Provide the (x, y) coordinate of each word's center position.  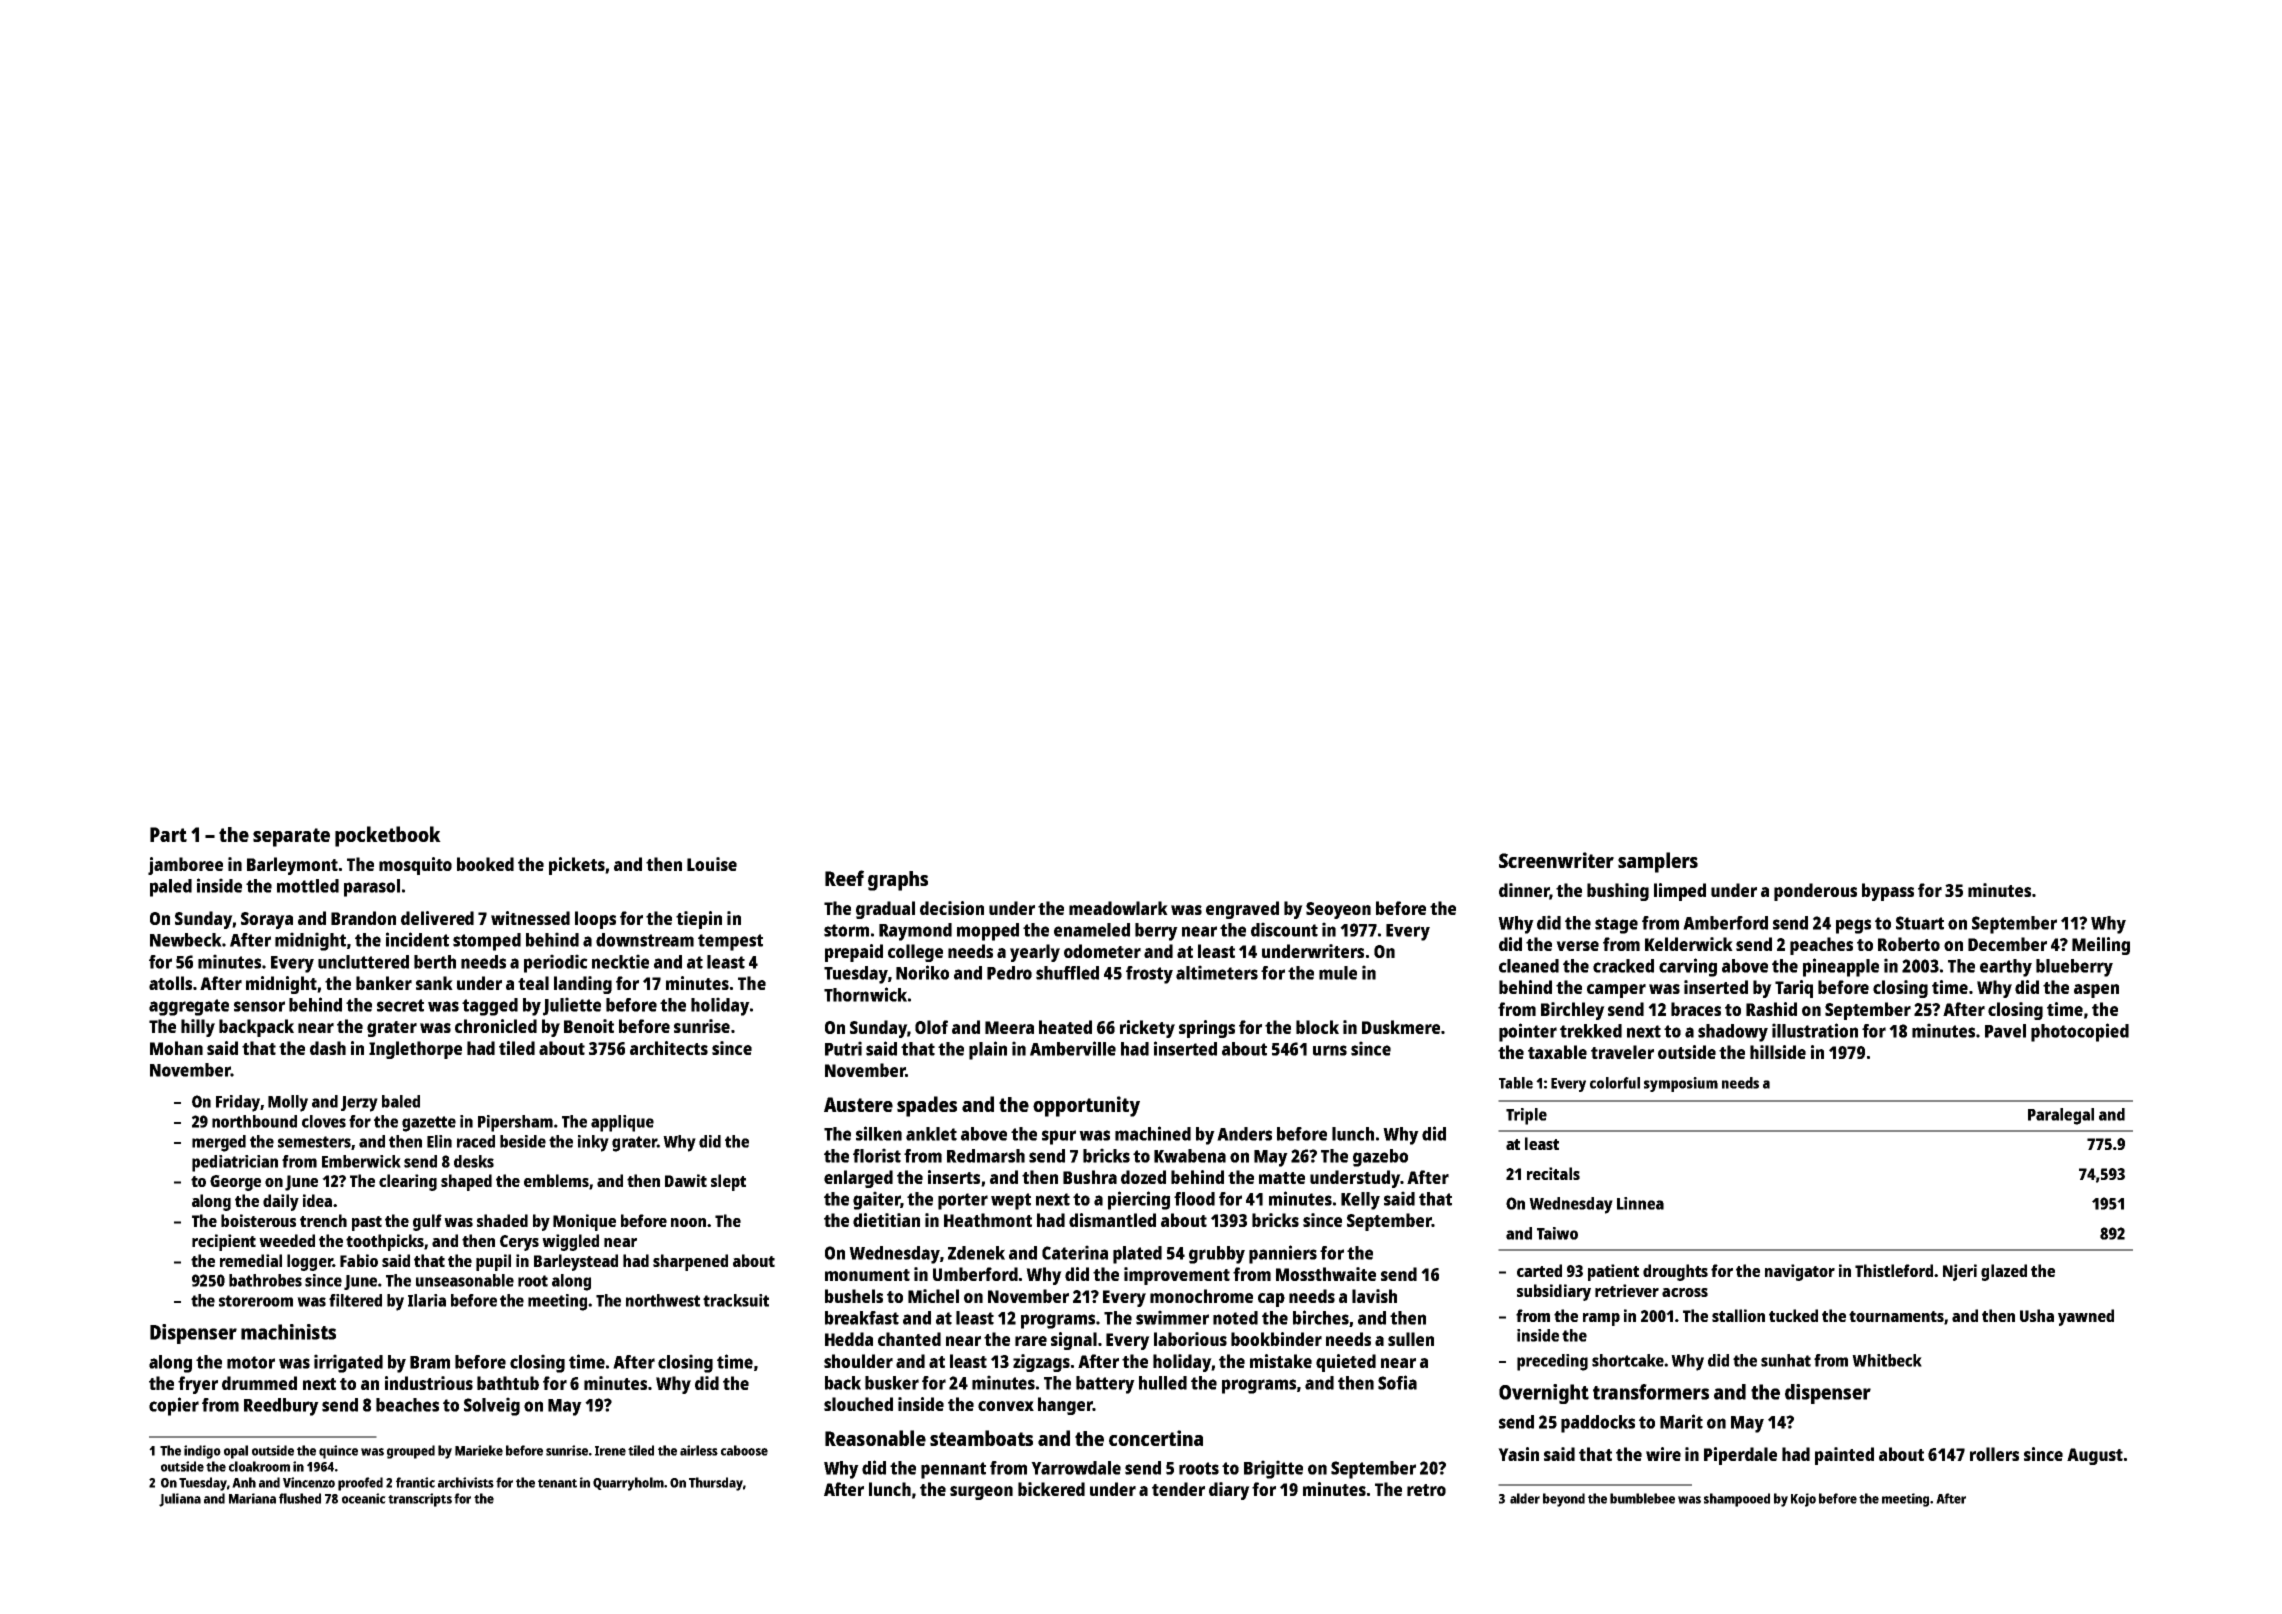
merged (219, 1143)
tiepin (699, 920)
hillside (1778, 1052)
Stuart (1920, 923)
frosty (1149, 975)
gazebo (1380, 1158)
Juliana (180, 1500)
